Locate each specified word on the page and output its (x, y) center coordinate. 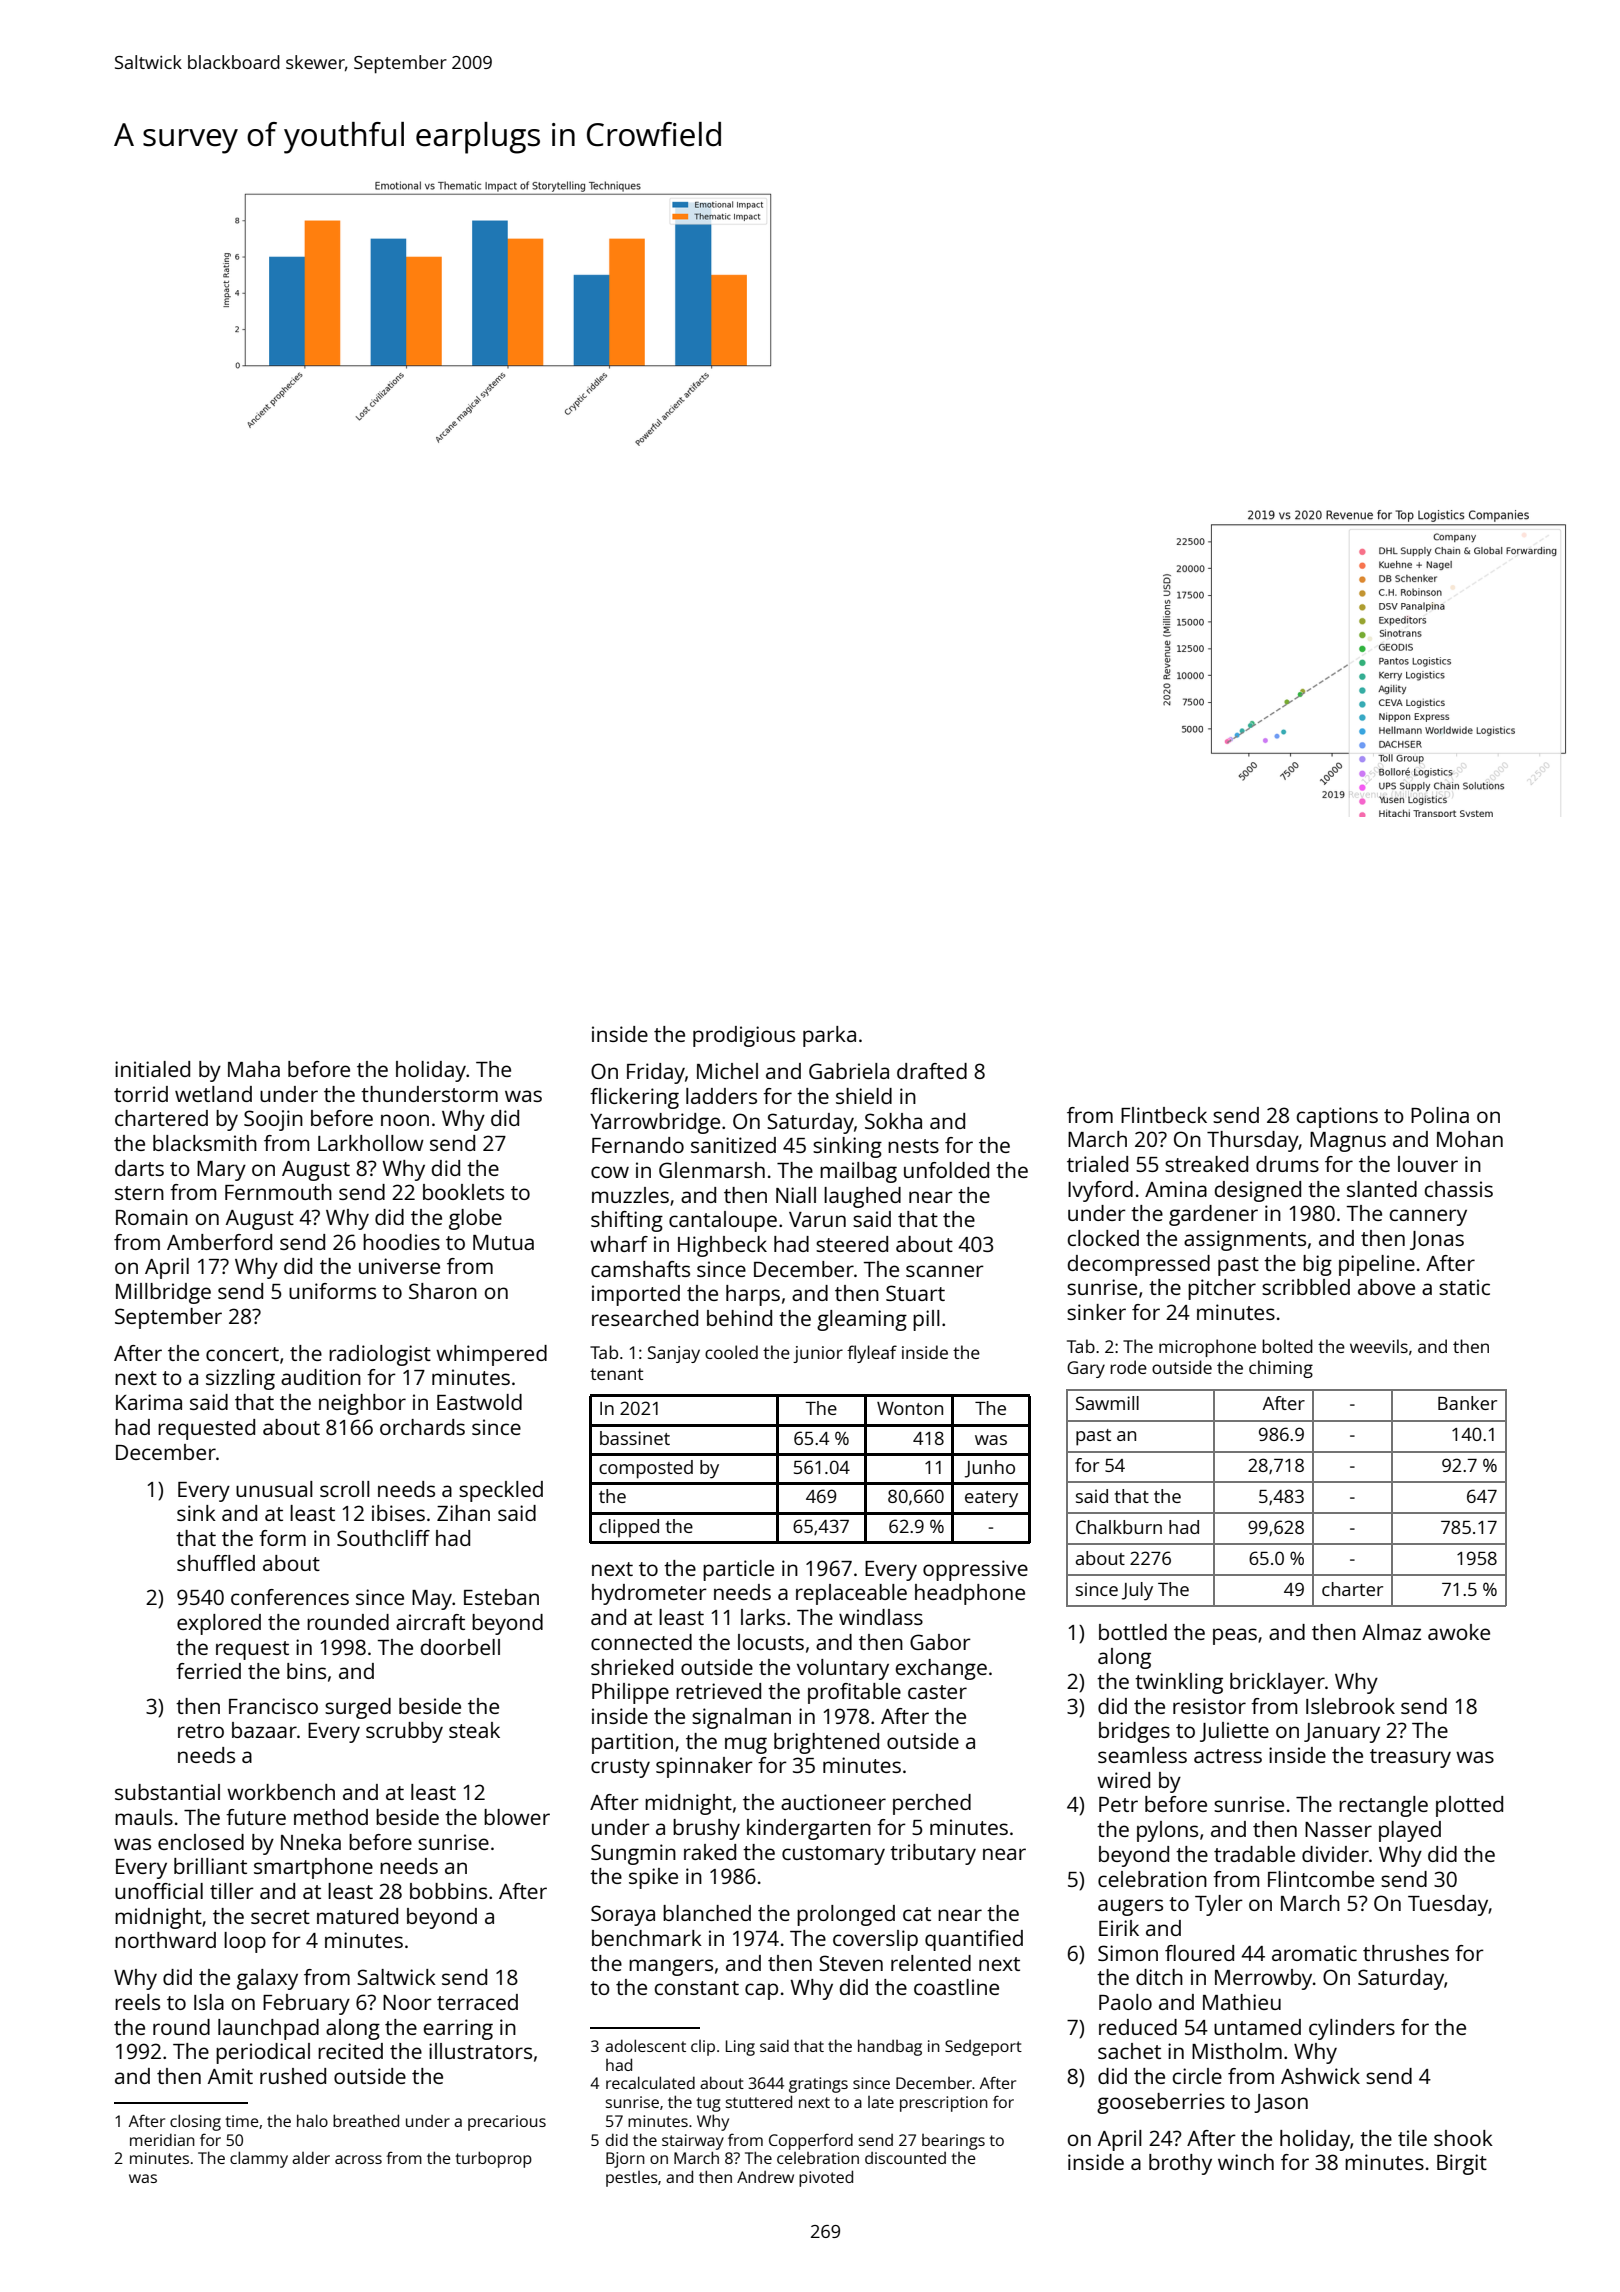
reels (137, 2002)
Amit (230, 2076)
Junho (990, 1469)
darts (139, 1168)
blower (517, 1817)
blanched (707, 1913)
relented (931, 1963)
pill (926, 1320)
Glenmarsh (712, 1170)
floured (1199, 1953)
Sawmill (1107, 1403)
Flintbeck (1164, 1115)
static (1464, 1287)
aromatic (1314, 1953)
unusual (274, 1489)
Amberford (219, 1242)
